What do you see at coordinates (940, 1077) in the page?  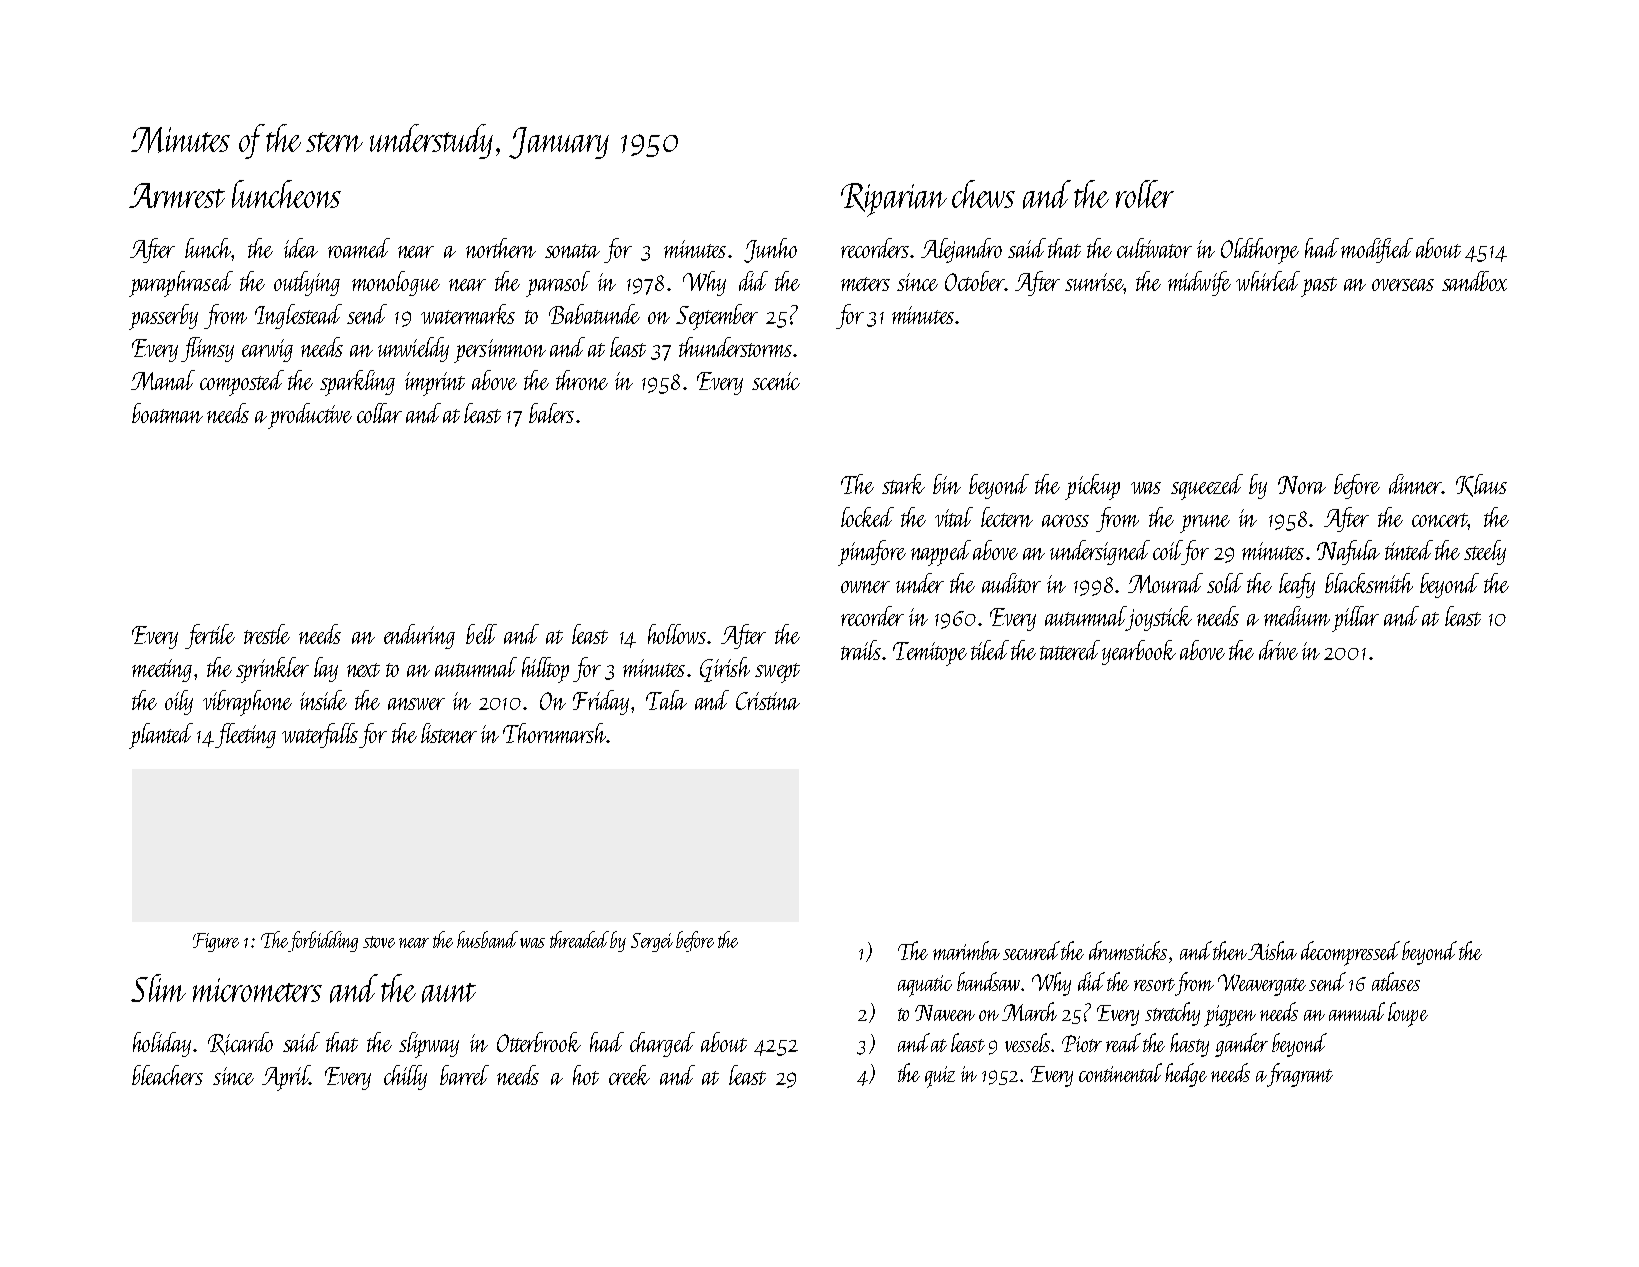 I see `quiz` at bounding box center [940, 1077].
